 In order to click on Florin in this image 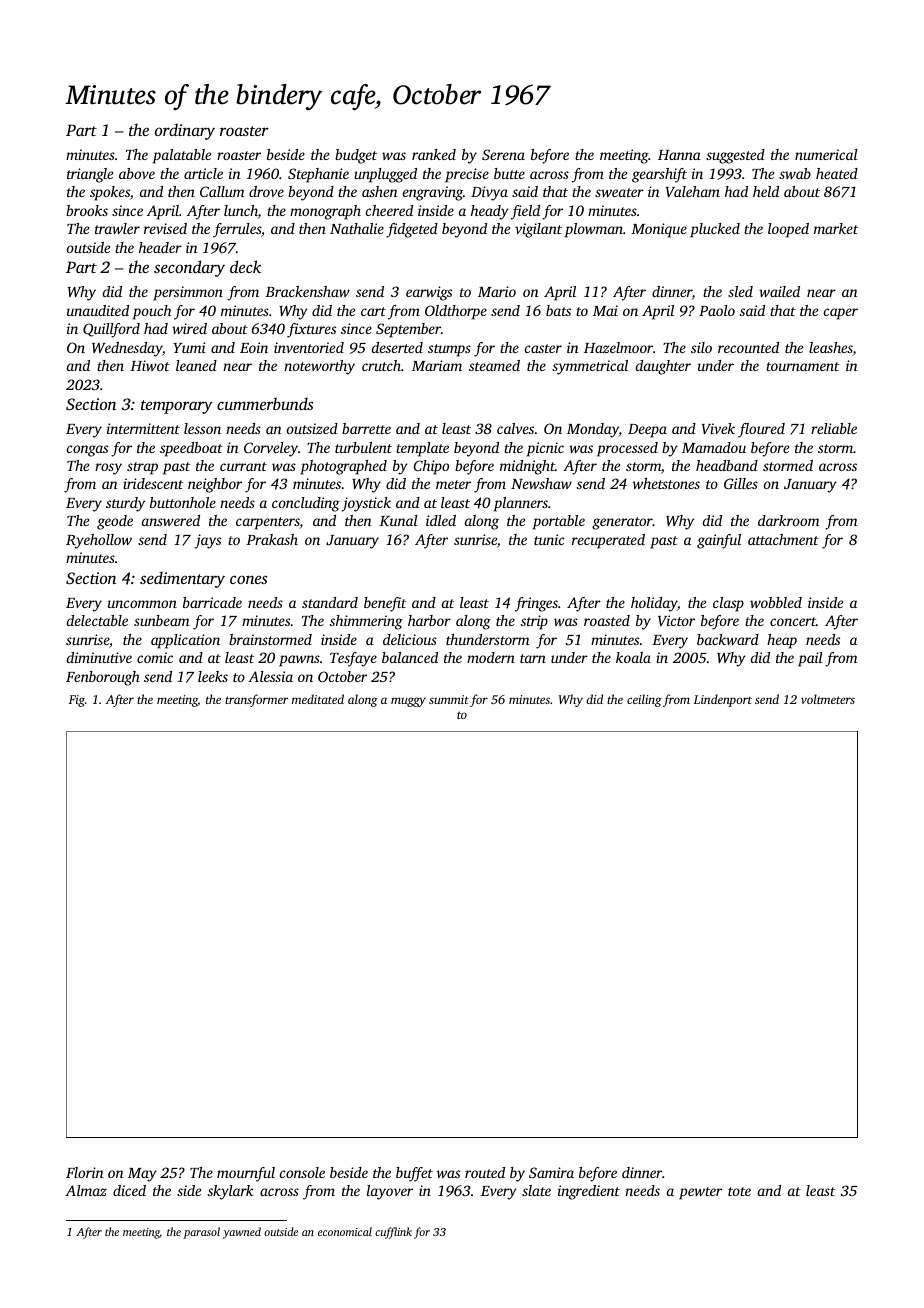, I will do `click(85, 1172)`.
